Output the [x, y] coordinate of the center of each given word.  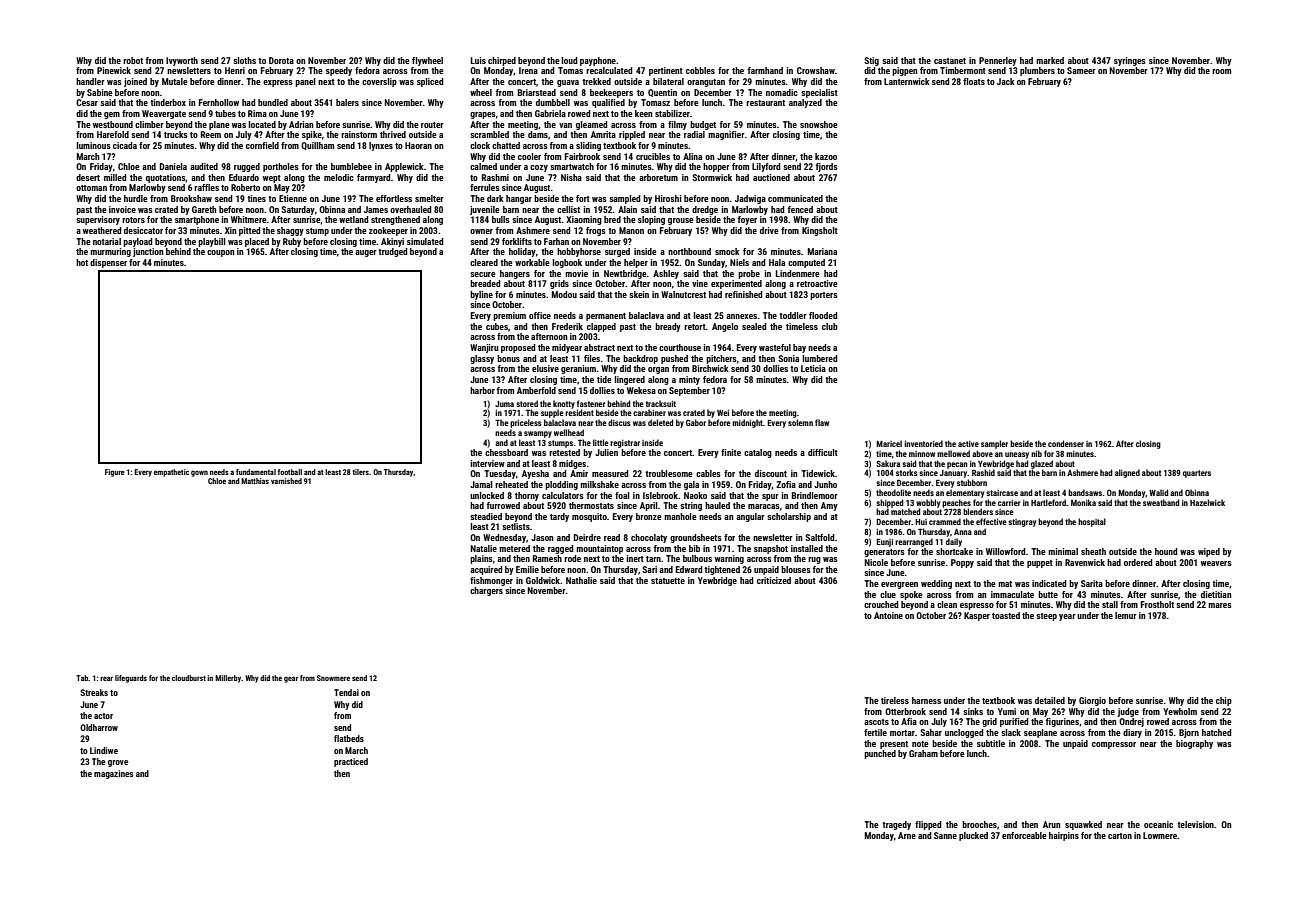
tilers [361, 472]
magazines [113, 774]
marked [1050, 60]
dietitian [1216, 594]
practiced [351, 762]
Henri [235, 70]
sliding [588, 146]
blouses [796, 569]
